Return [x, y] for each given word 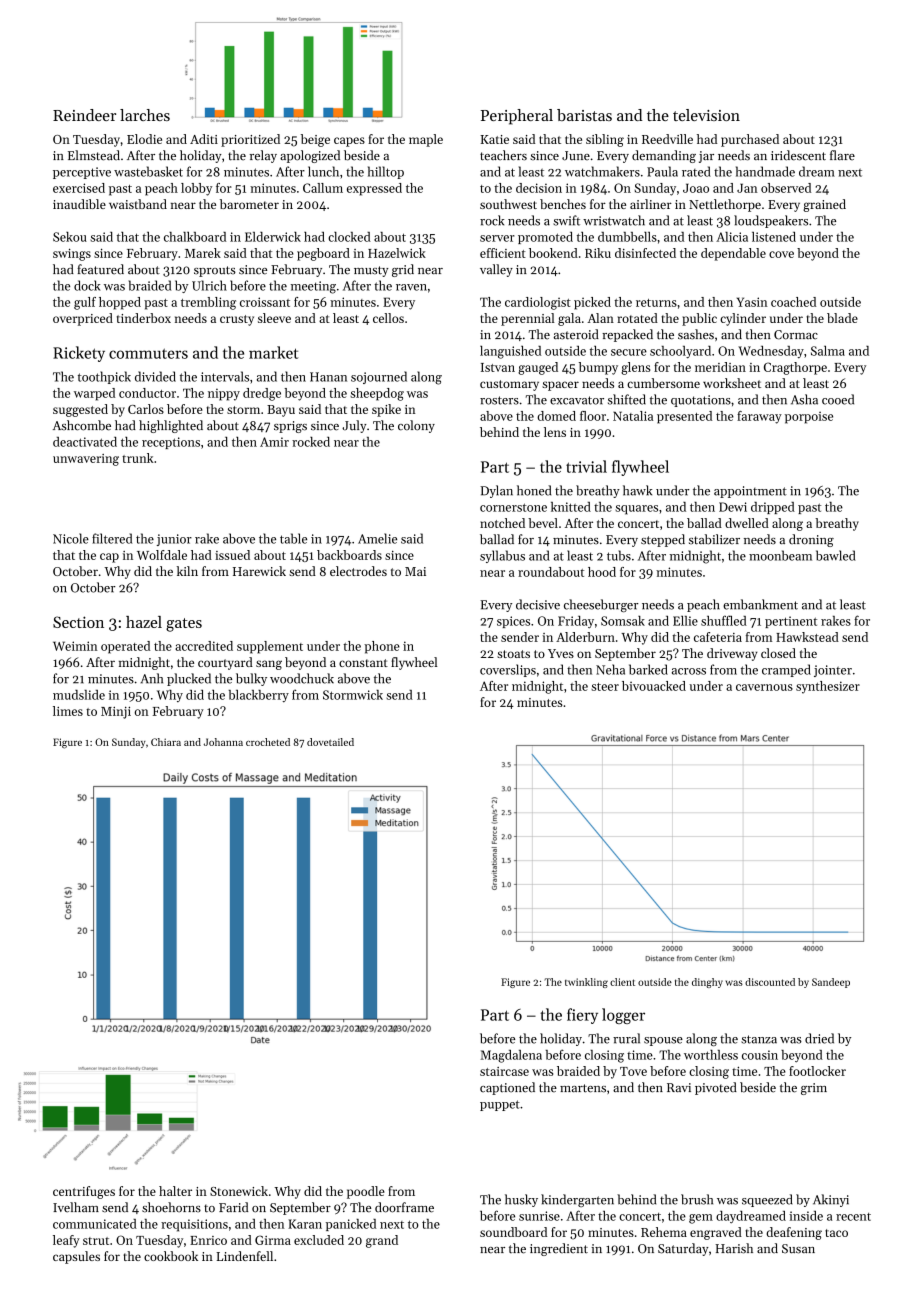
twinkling [586, 983]
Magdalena [511, 1056]
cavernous [764, 687]
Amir [274, 442]
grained [824, 205]
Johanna [223, 742]
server [497, 238]
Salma [828, 351]
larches [145, 115]
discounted [770, 982]
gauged [538, 368]
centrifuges [84, 1192]
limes [68, 711]
